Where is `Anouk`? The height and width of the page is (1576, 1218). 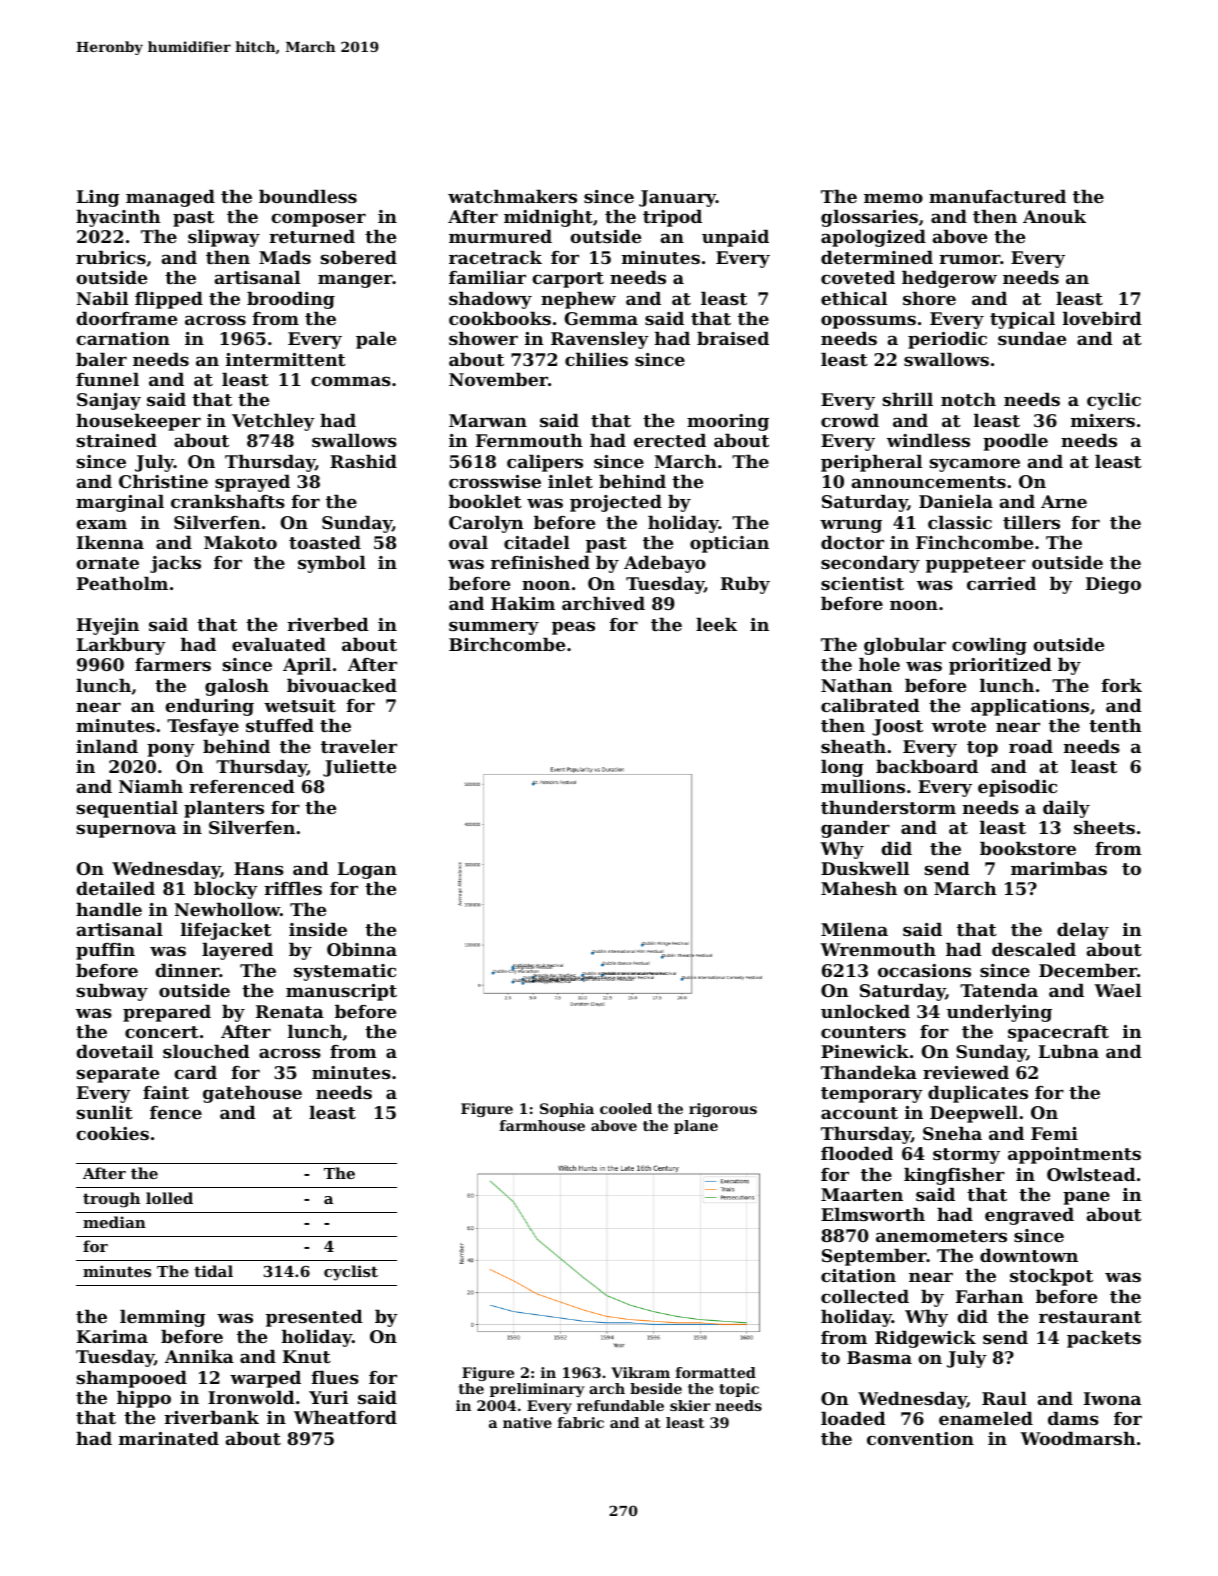 Anouk is located at coordinates (1054, 216).
